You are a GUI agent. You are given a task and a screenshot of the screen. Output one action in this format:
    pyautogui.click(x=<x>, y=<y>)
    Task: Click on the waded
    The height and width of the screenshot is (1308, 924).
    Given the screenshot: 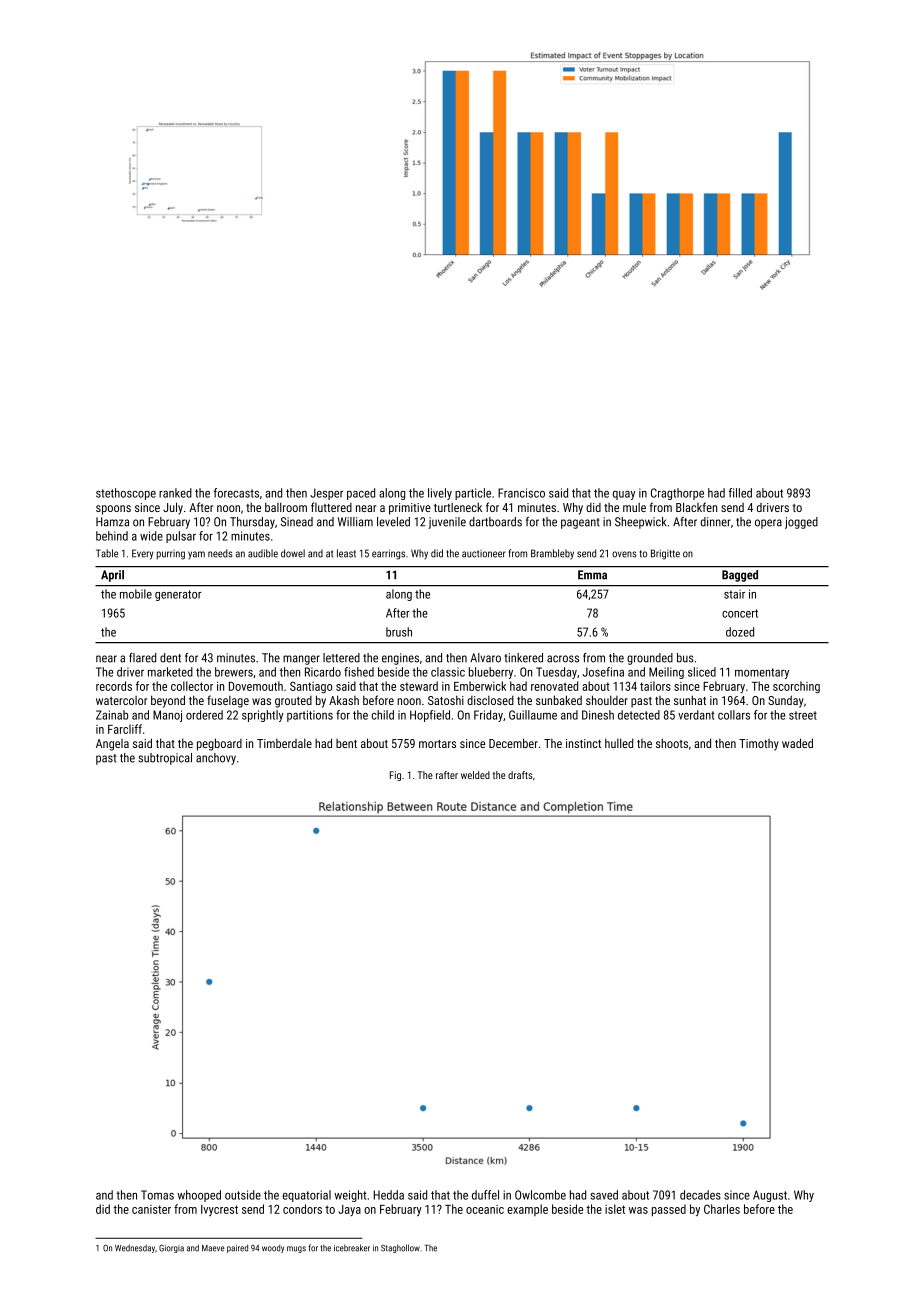 What is the action you would take?
    pyautogui.click(x=797, y=743)
